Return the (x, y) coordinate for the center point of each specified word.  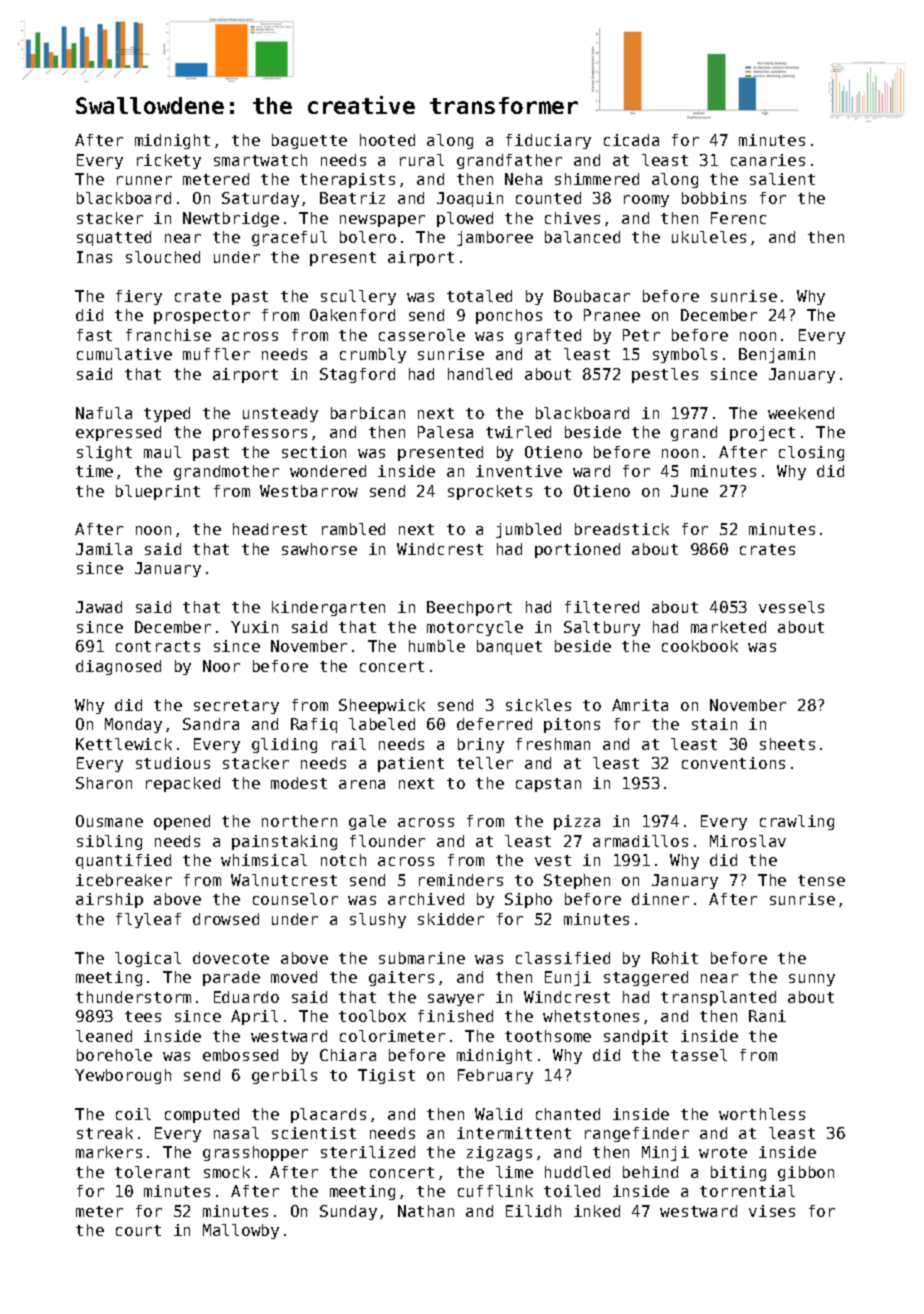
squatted (114, 238)
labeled (382, 724)
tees (143, 1016)
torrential (747, 1191)
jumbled (528, 530)
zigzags (499, 1153)
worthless (762, 1114)
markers (109, 1152)
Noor (221, 666)
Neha (523, 179)
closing (811, 453)
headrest (270, 529)
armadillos (640, 841)
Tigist (386, 1076)
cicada (631, 140)
